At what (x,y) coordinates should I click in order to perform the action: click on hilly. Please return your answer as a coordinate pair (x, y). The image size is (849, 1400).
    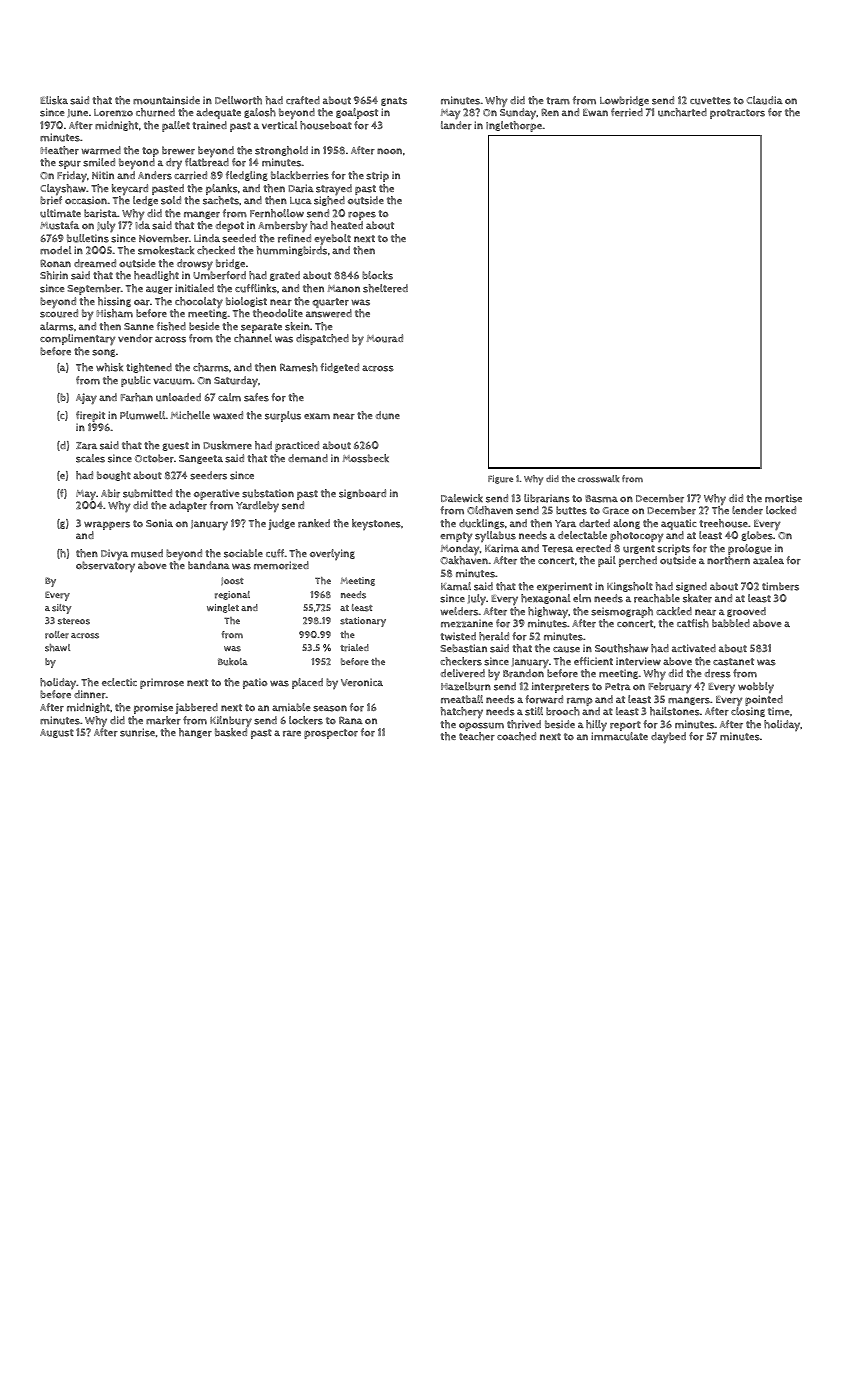
    Looking at the image, I should click on (596, 725).
